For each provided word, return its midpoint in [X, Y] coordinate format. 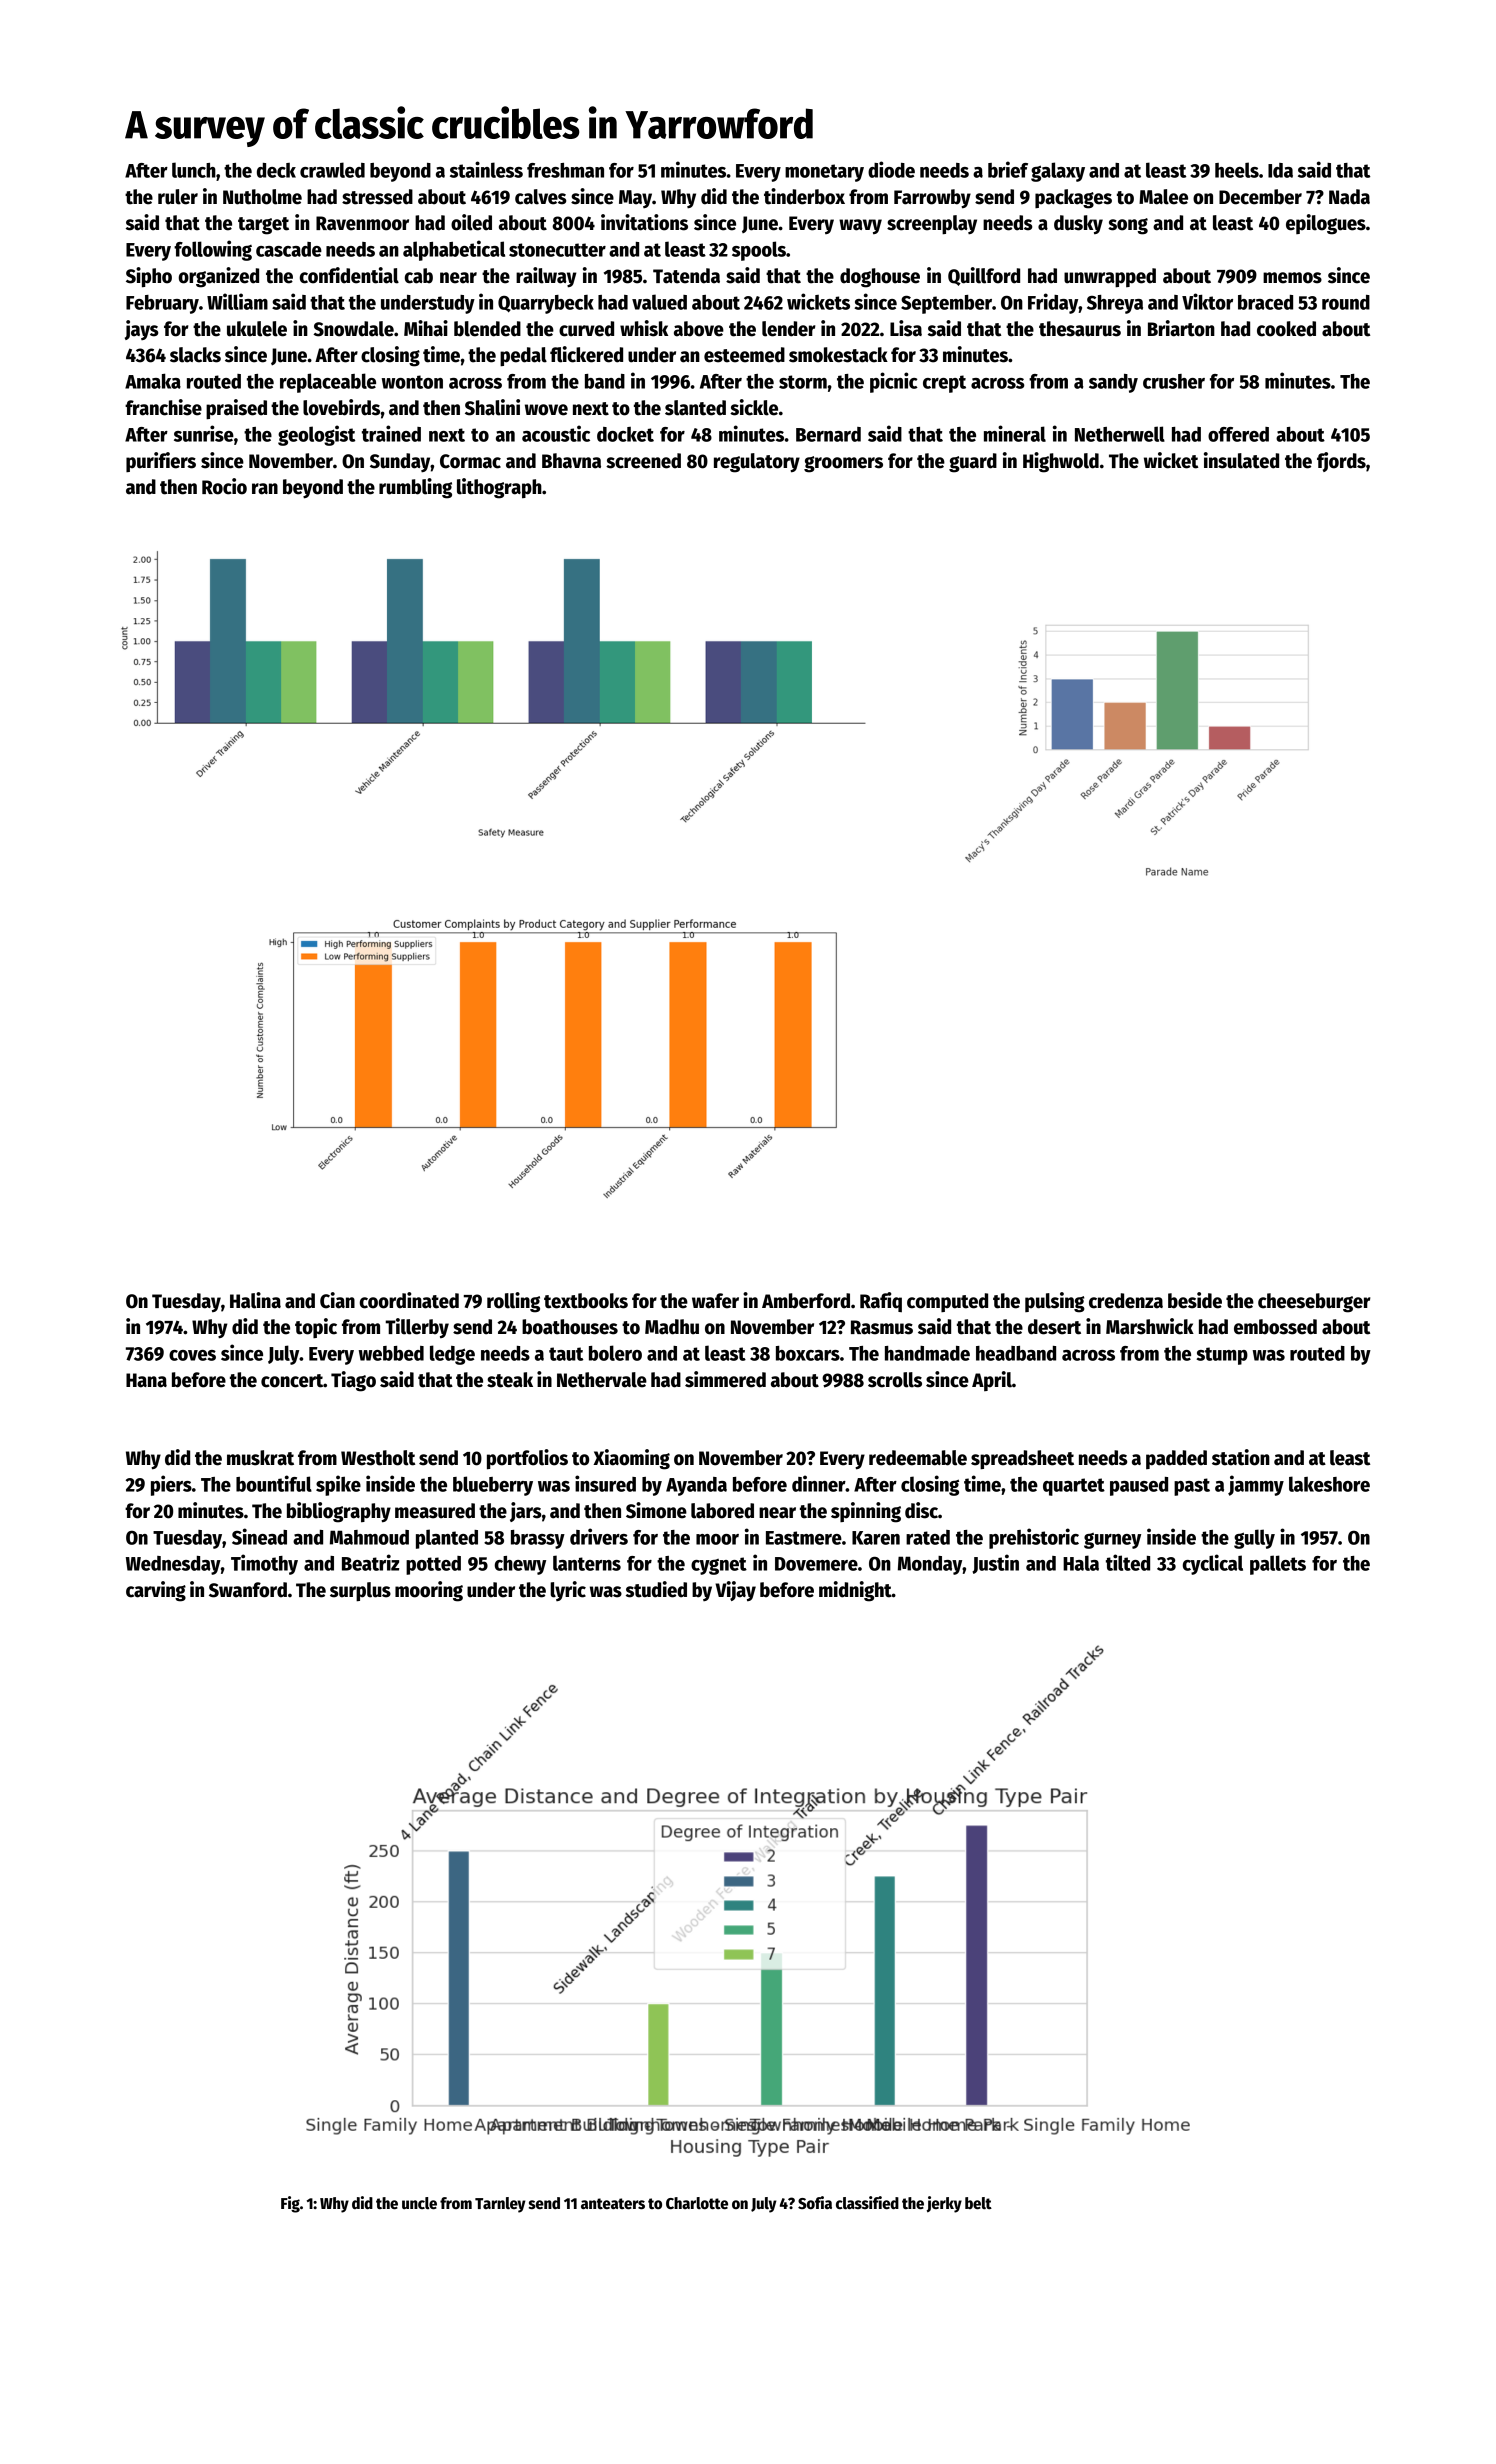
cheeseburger [1314, 1303]
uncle [419, 2203]
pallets [1278, 1565]
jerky [944, 2204]
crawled [332, 170]
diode [891, 169]
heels [1237, 170]
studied [656, 1589]
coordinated [409, 1300]
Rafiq [881, 1302]
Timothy [264, 1564]
